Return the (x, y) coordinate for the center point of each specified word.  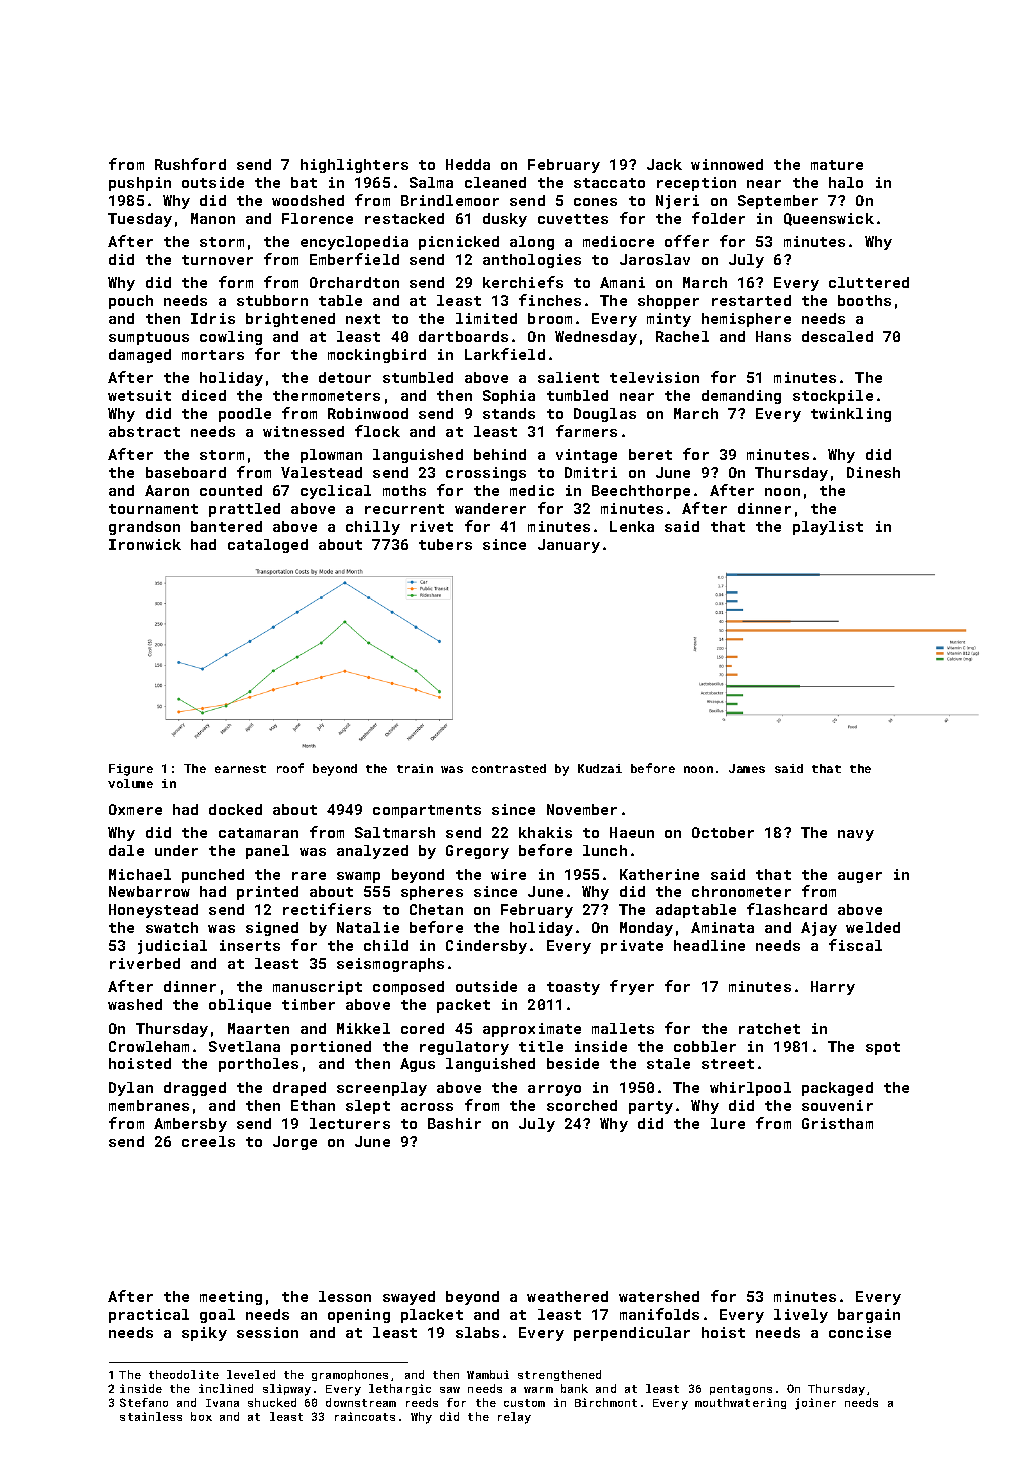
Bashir (454, 1123)
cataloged (268, 546)
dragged (195, 1089)
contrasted (509, 768)
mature (837, 165)
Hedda (468, 164)
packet (463, 1006)
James (747, 768)
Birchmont (606, 1402)
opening (359, 1316)
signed (272, 929)
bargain (869, 1316)
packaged (837, 1089)
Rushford (190, 164)
